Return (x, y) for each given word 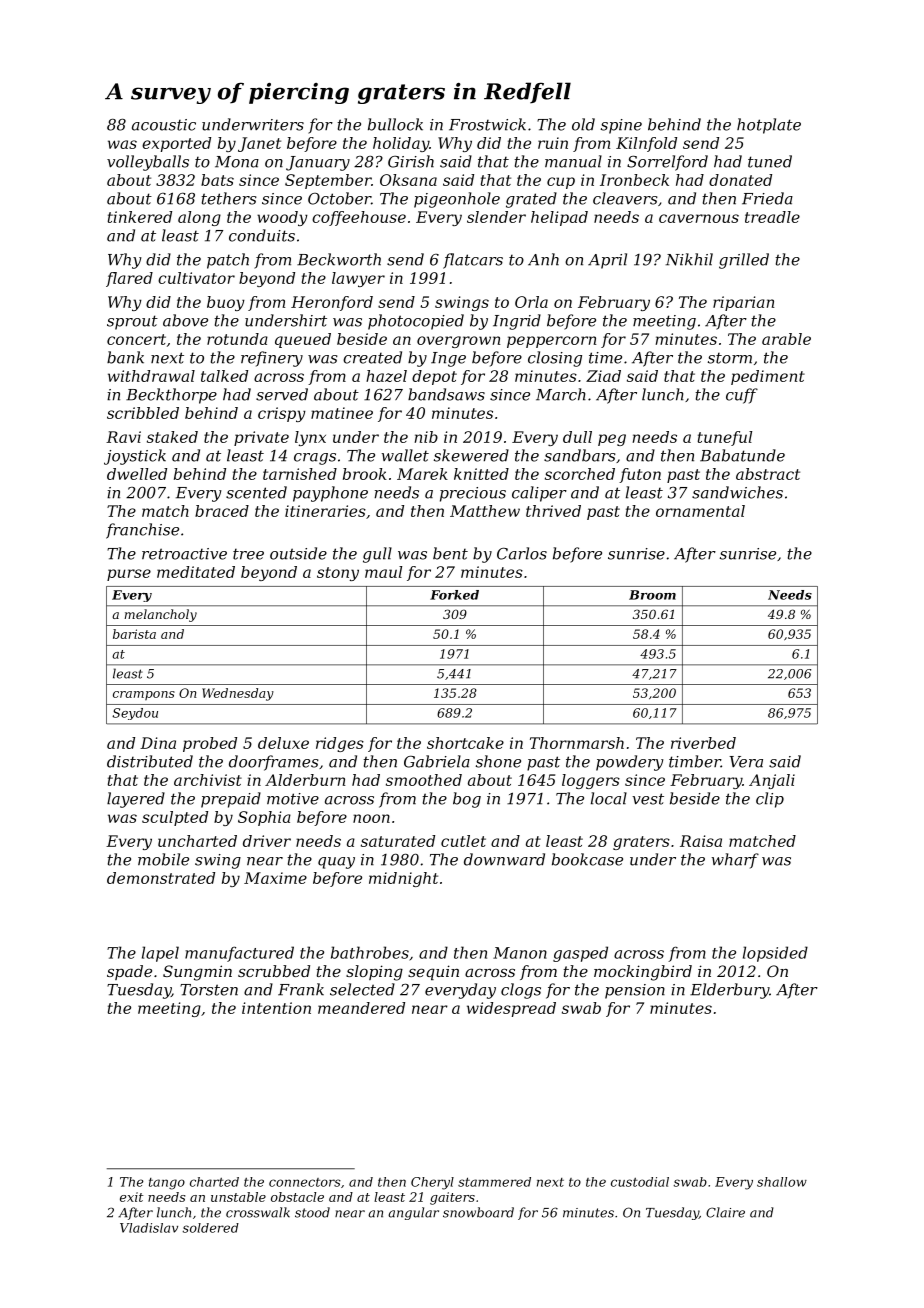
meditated (196, 572)
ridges (340, 744)
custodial (640, 1182)
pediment (768, 377)
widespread (511, 1009)
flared (129, 279)
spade (129, 972)
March (561, 394)
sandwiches (737, 492)
